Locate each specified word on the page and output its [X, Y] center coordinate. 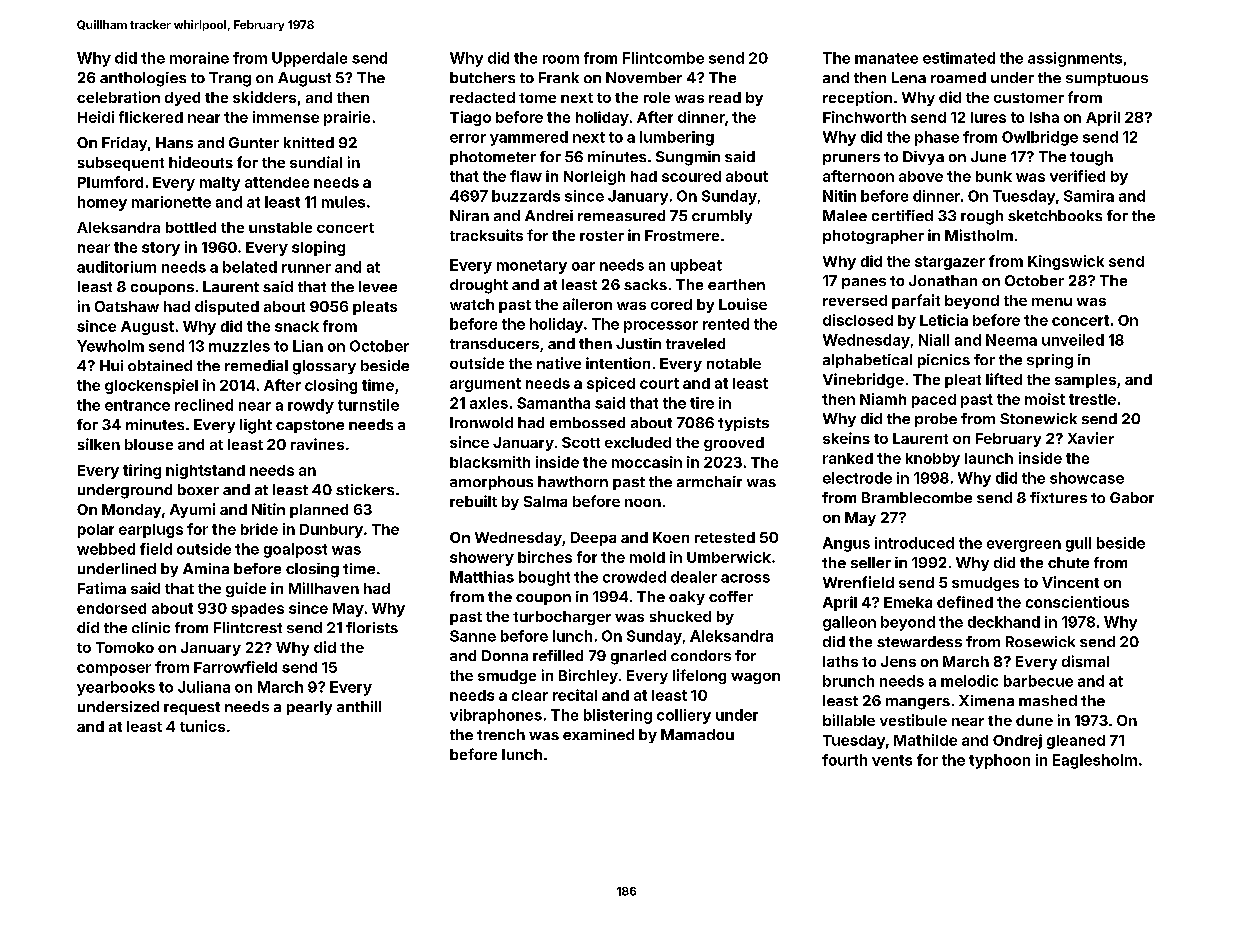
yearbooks [116, 688]
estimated [959, 58]
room [561, 59]
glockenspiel [151, 386]
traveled [695, 343]
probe [936, 420]
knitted [309, 142]
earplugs [151, 531]
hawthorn [573, 481]
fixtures [1058, 497]
